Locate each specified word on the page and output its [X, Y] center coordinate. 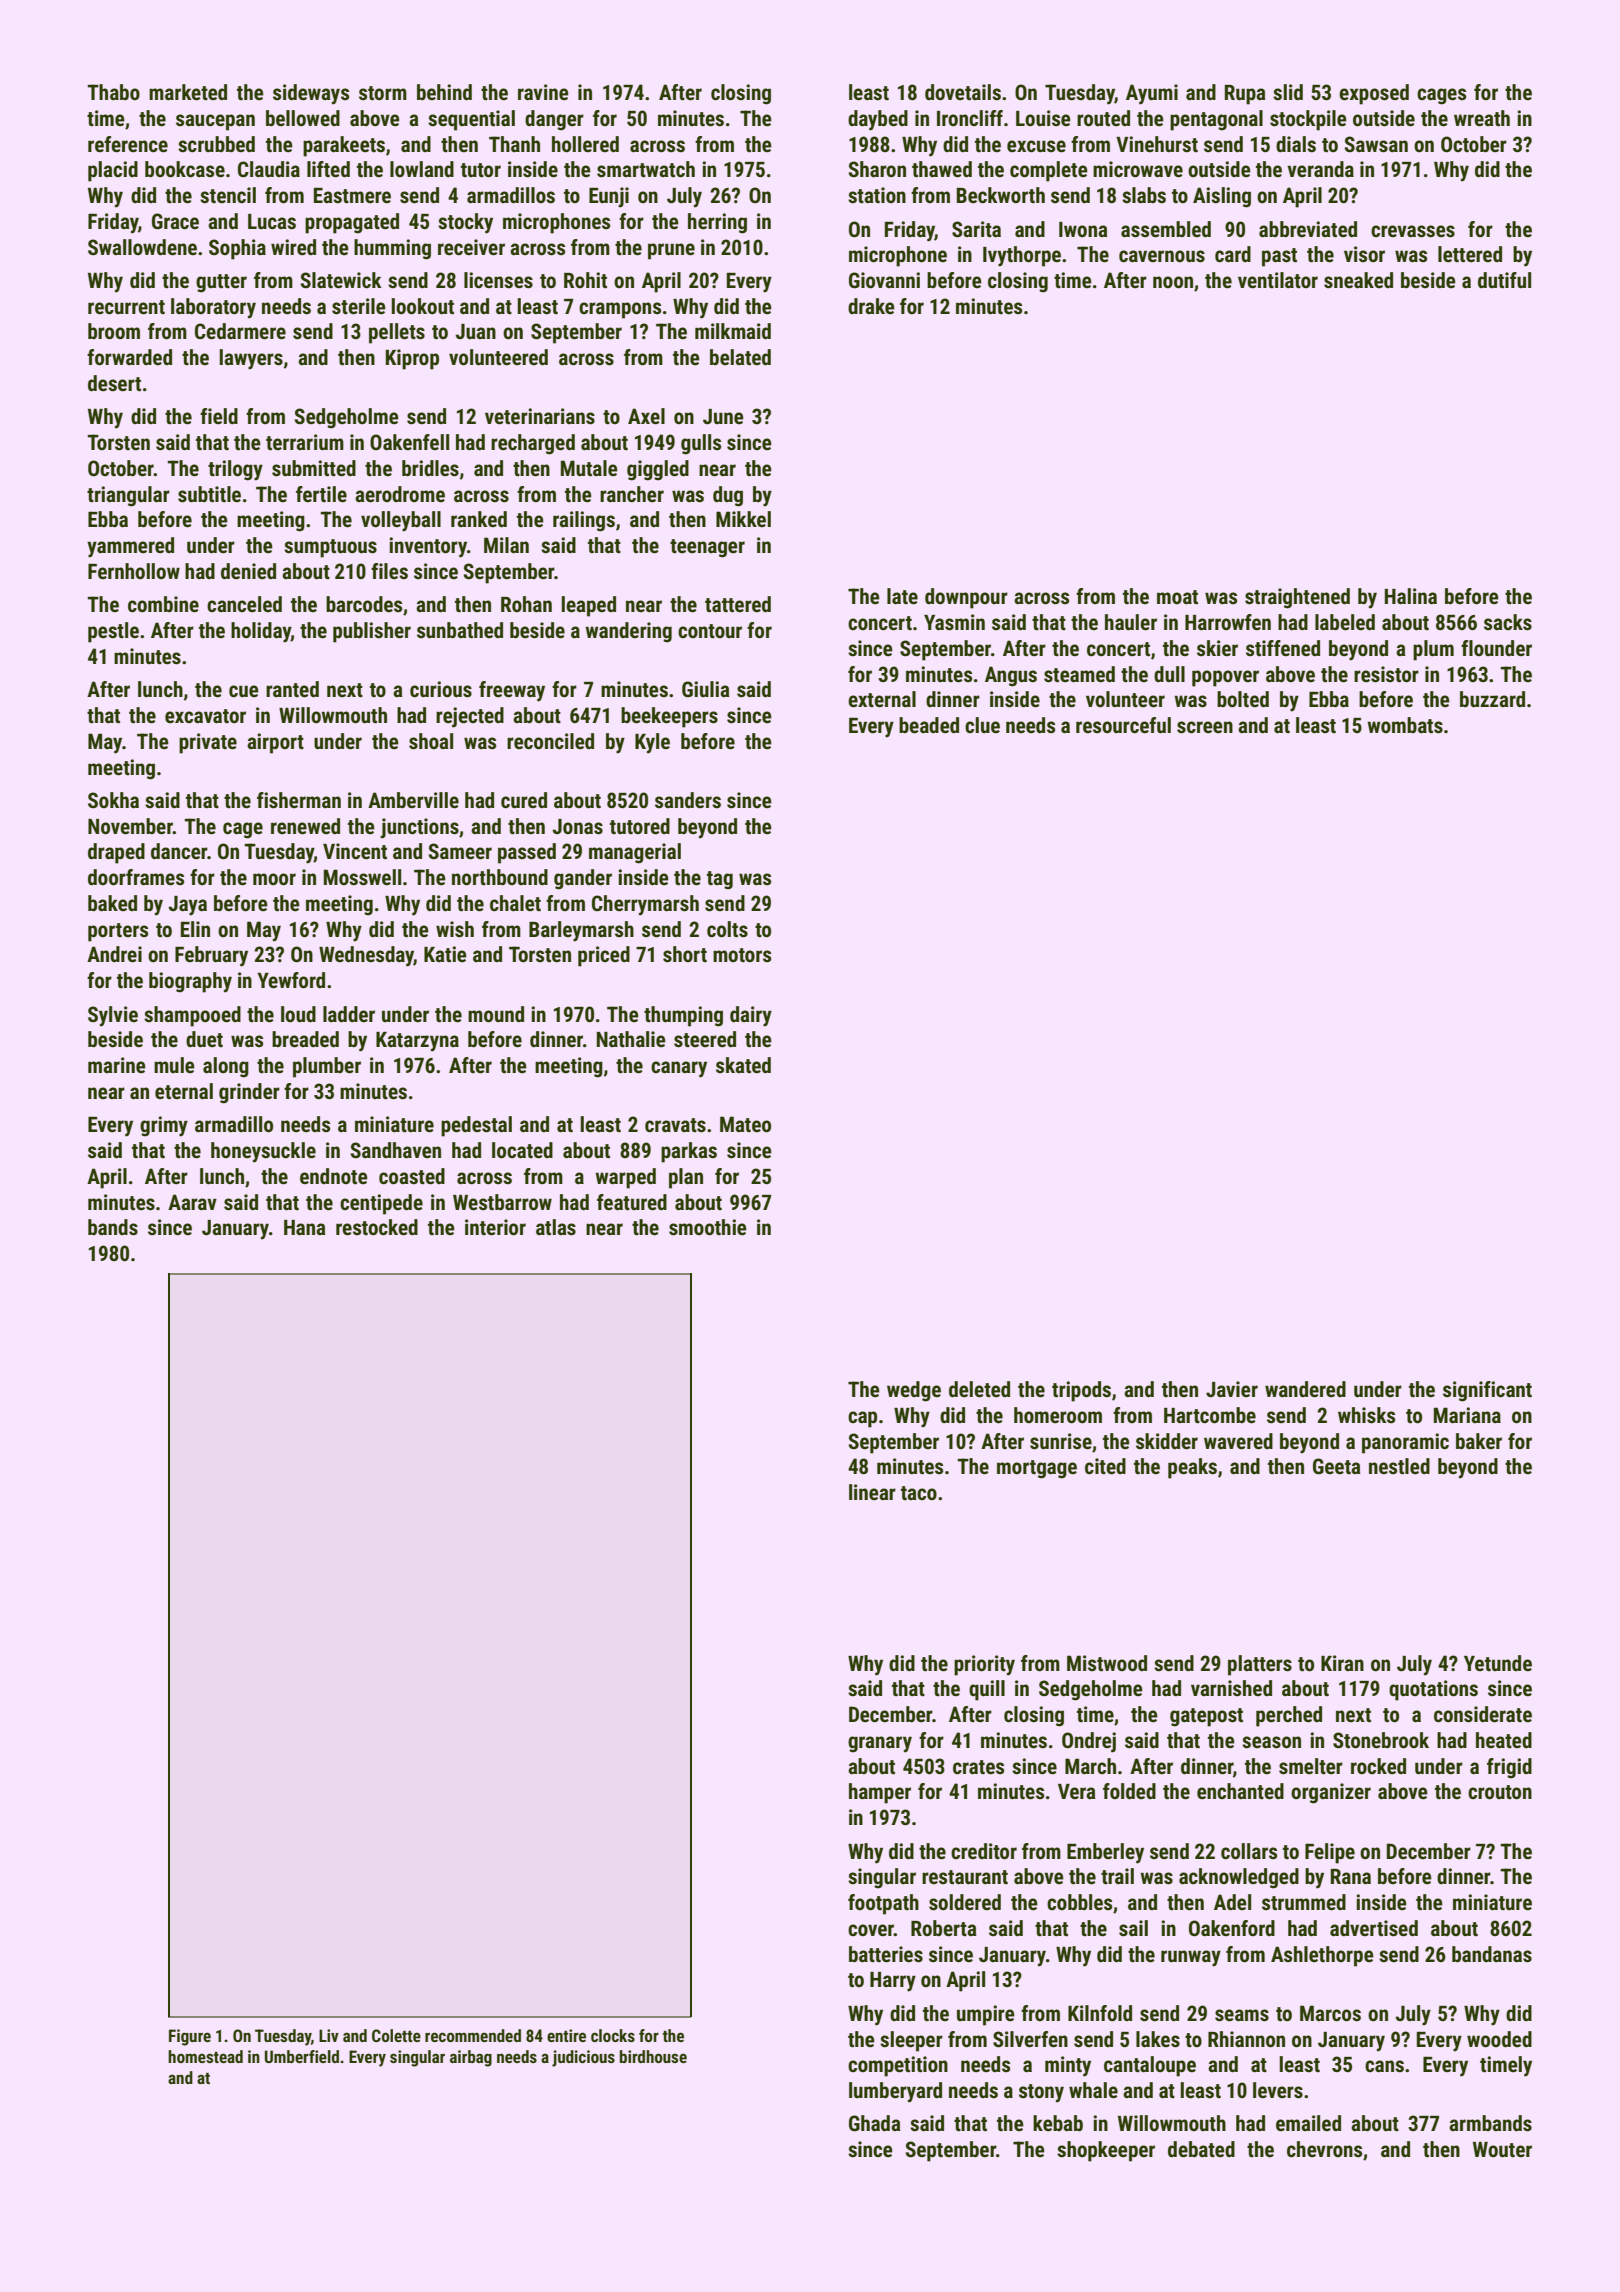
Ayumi [1152, 94]
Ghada [875, 2123]
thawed [942, 169]
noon [1173, 282]
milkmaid [733, 331]
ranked [479, 519]
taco [919, 1493]
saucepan [215, 122]
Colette [396, 2035]
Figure [190, 2037]
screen [1205, 727]
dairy [751, 1016]
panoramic [1405, 1443]
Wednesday [366, 956]
